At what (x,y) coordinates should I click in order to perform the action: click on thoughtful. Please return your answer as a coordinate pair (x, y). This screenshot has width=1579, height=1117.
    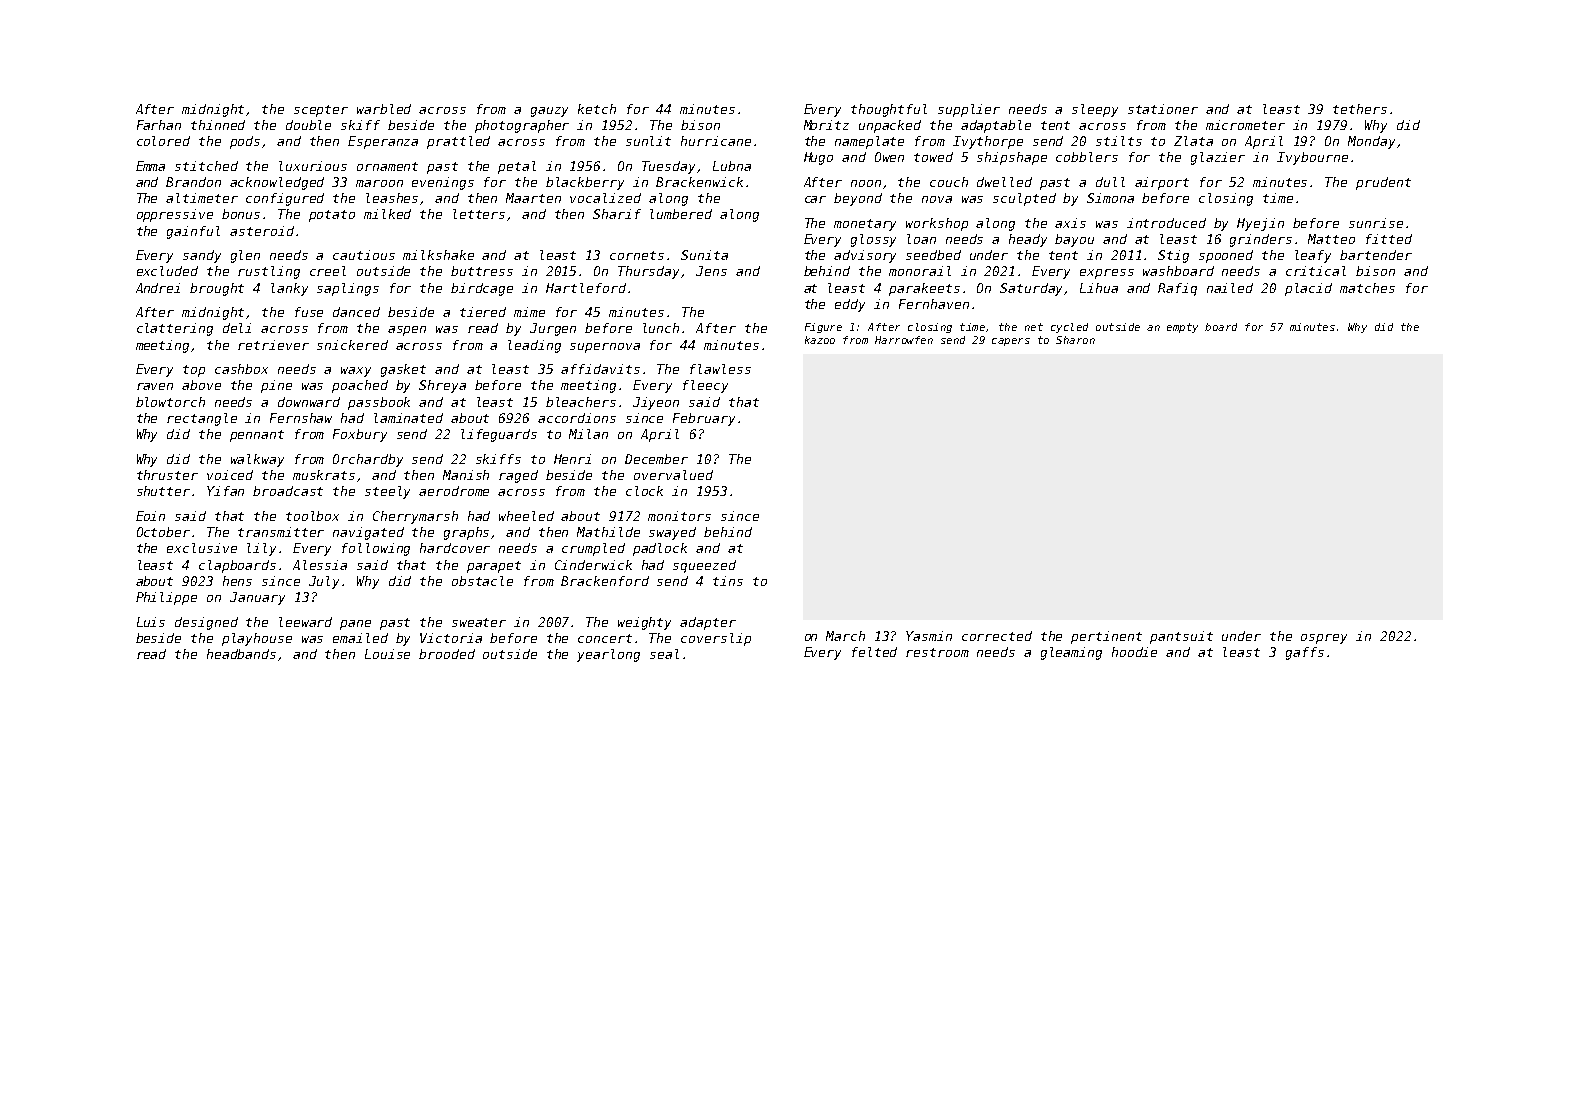
    Looking at the image, I should click on (889, 110).
